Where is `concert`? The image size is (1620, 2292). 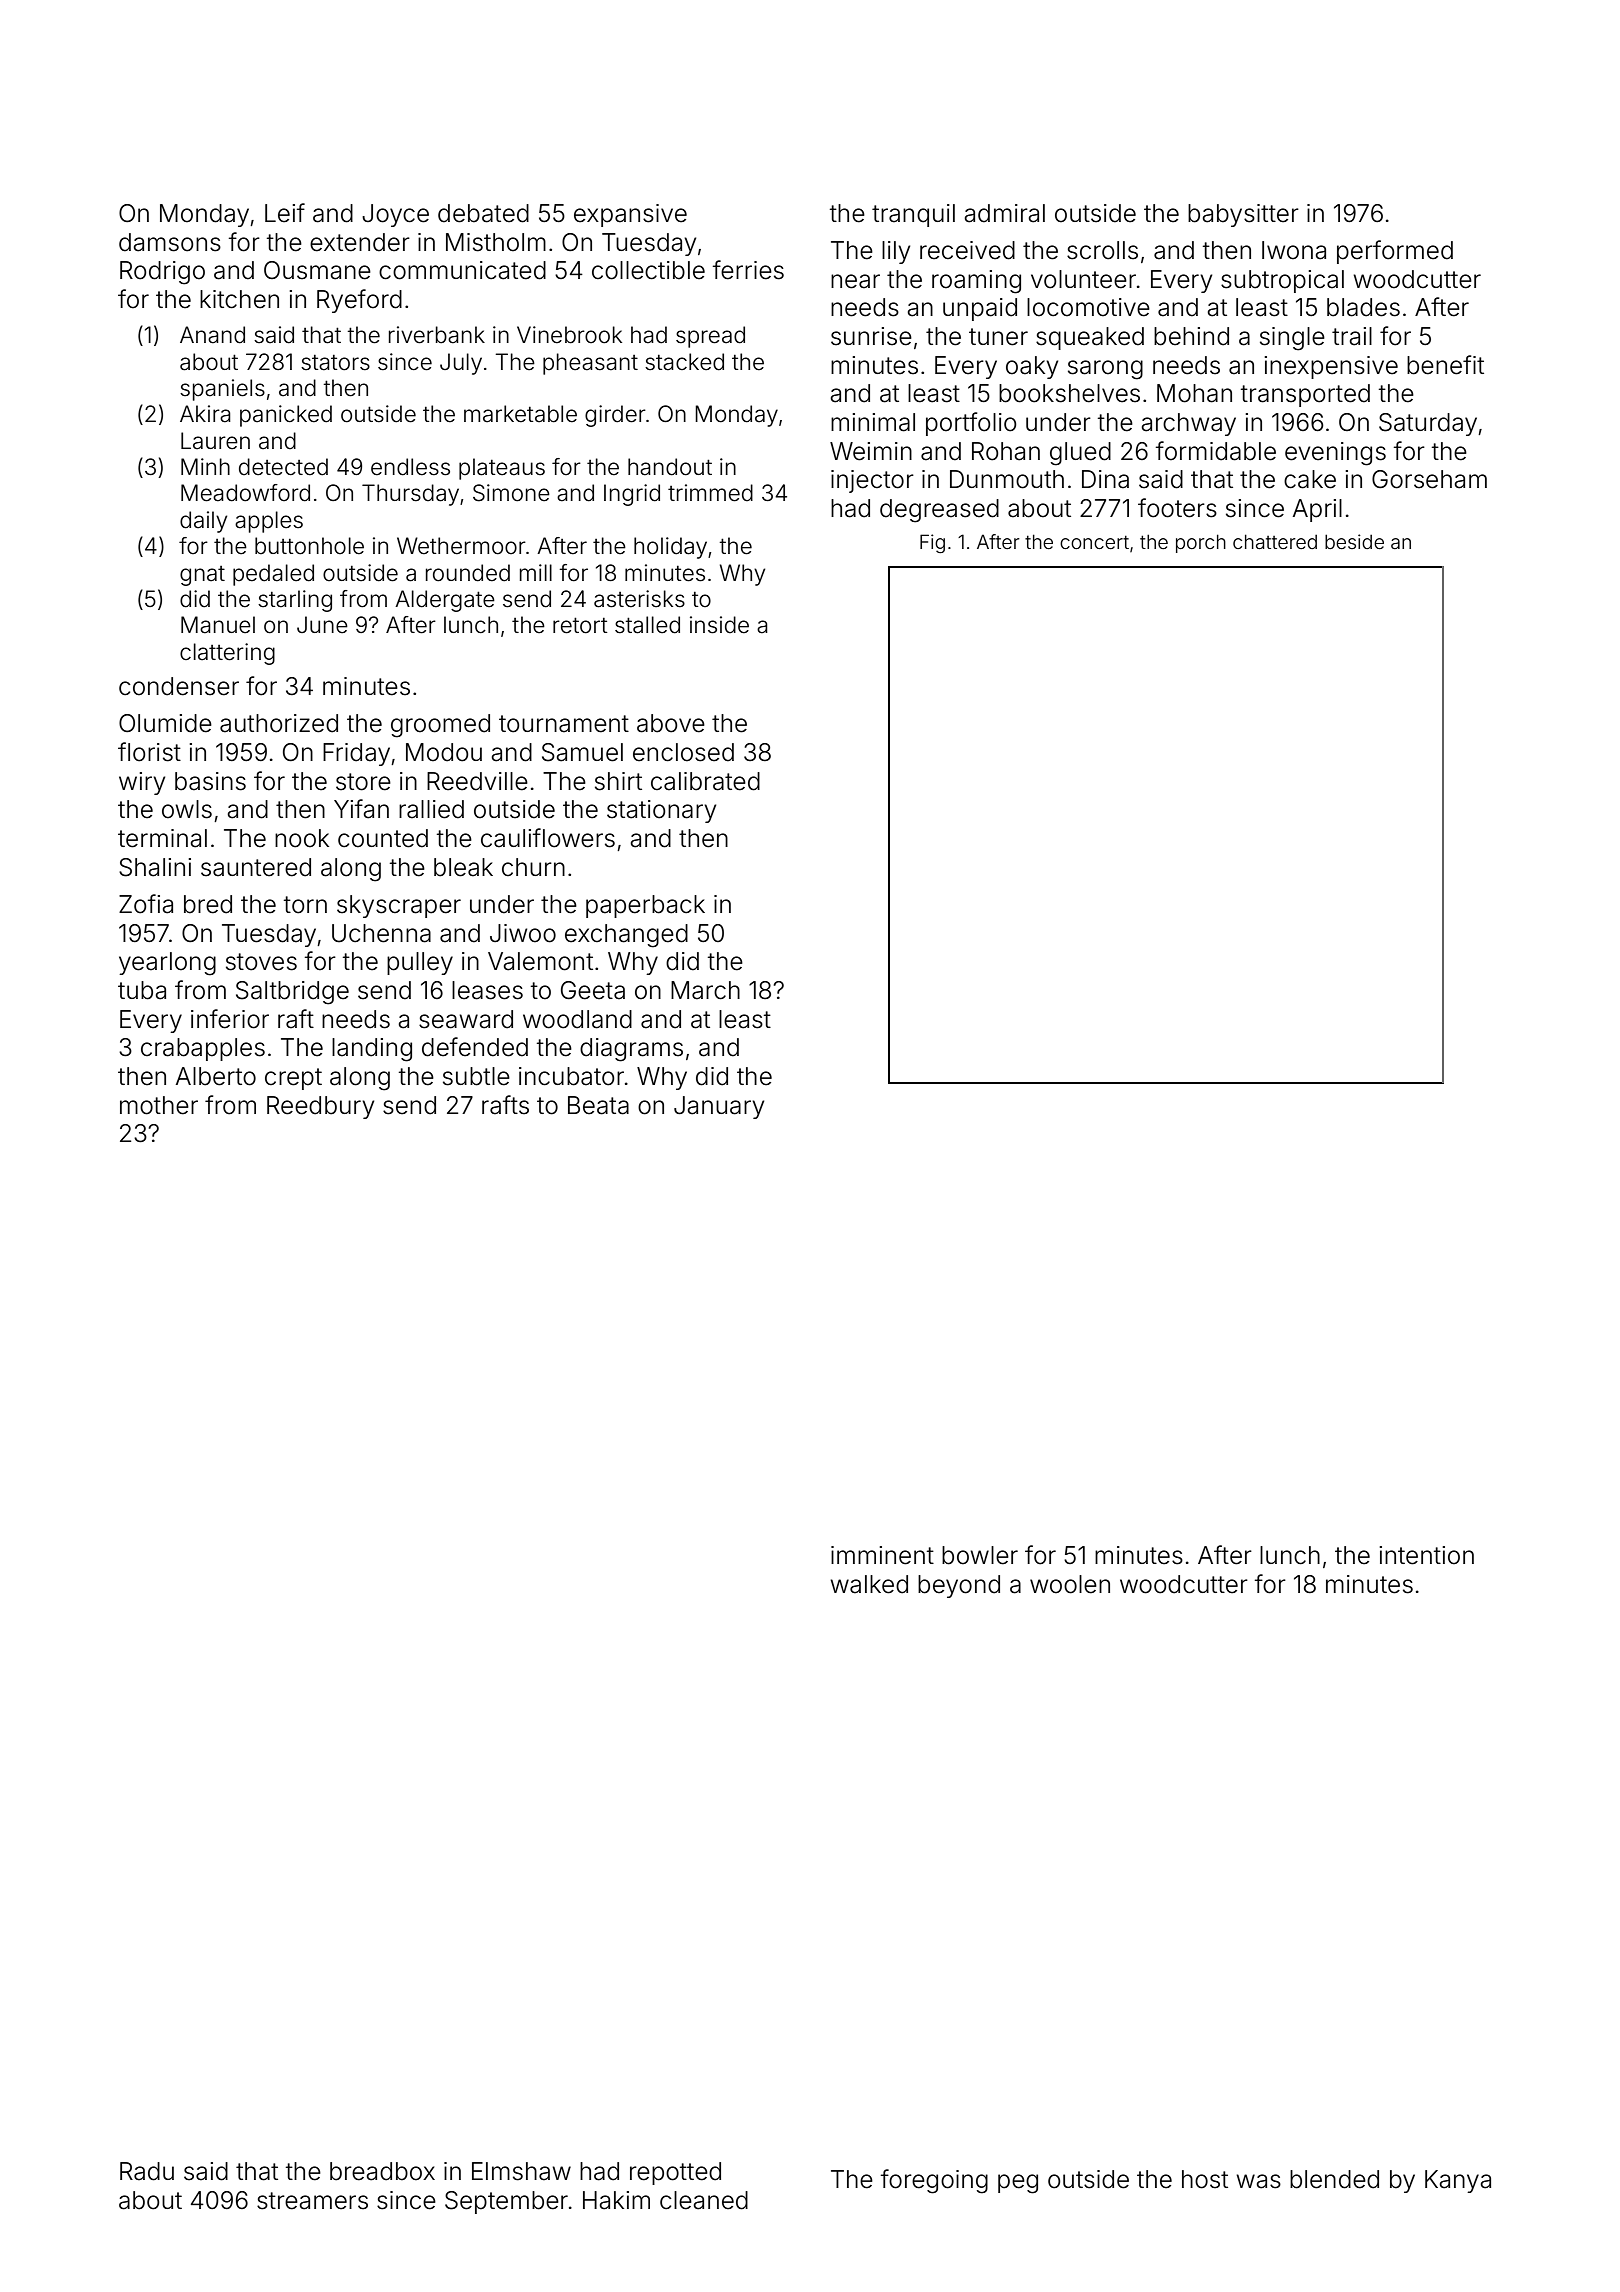
concert is located at coordinates (1094, 542).
